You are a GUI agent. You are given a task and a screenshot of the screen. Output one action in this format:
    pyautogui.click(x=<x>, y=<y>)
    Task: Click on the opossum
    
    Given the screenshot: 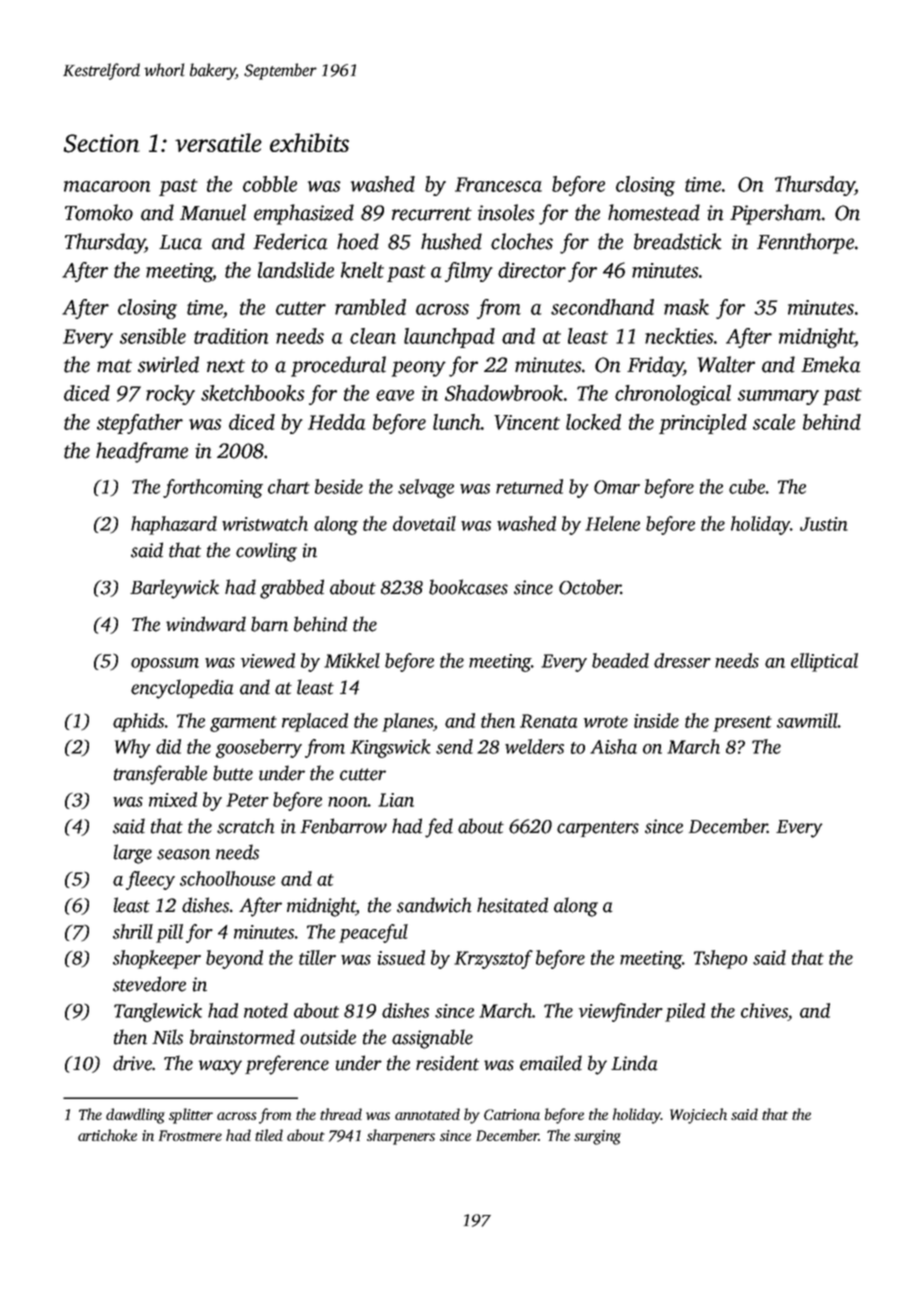 What is the action you would take?
    pyautogui.click(x=165, y=665)
